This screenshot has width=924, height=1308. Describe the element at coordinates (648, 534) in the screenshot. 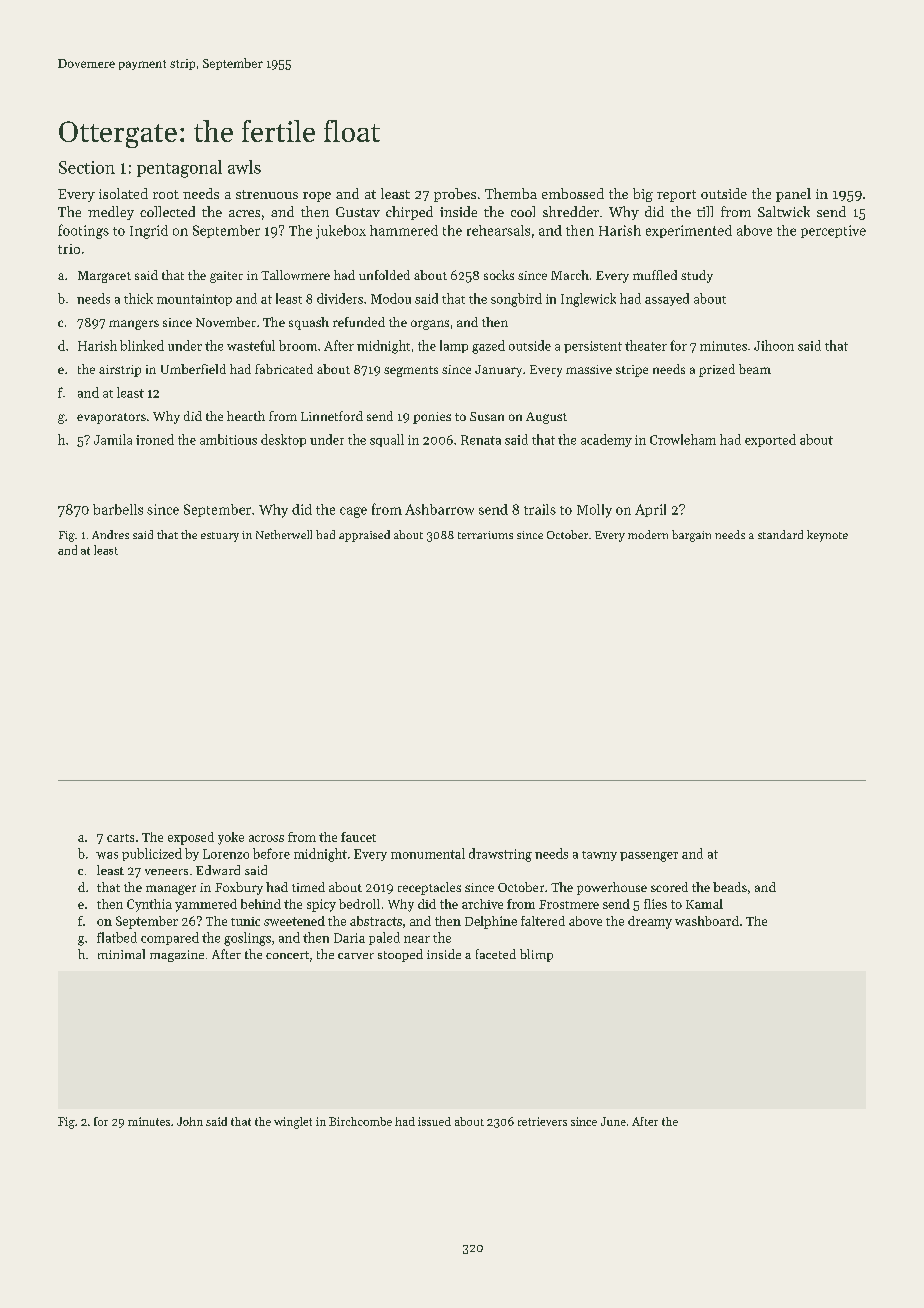

I see `modern` at that location.
